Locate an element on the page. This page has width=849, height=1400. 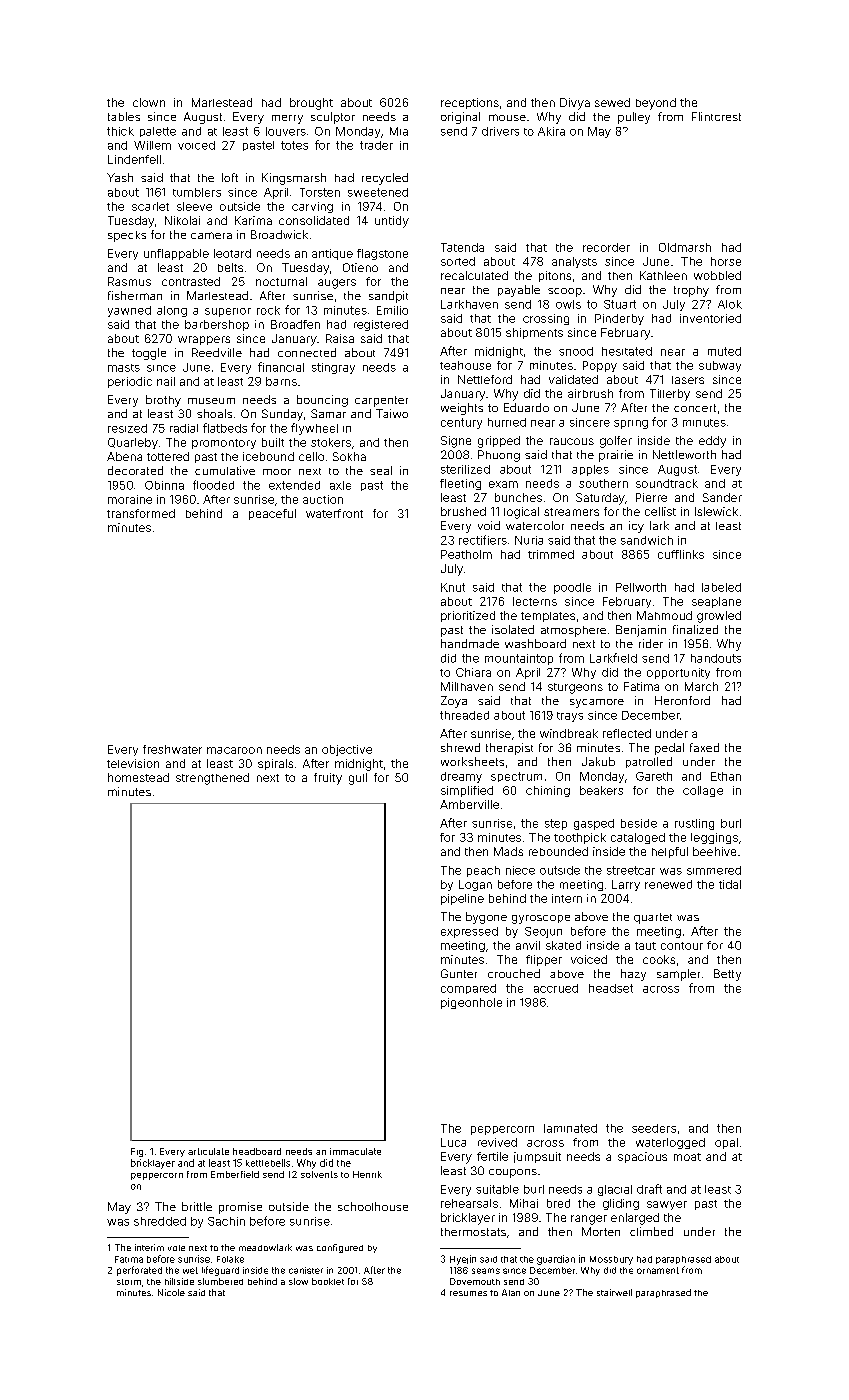
Nicole is located at coordinates (171, 1292).
